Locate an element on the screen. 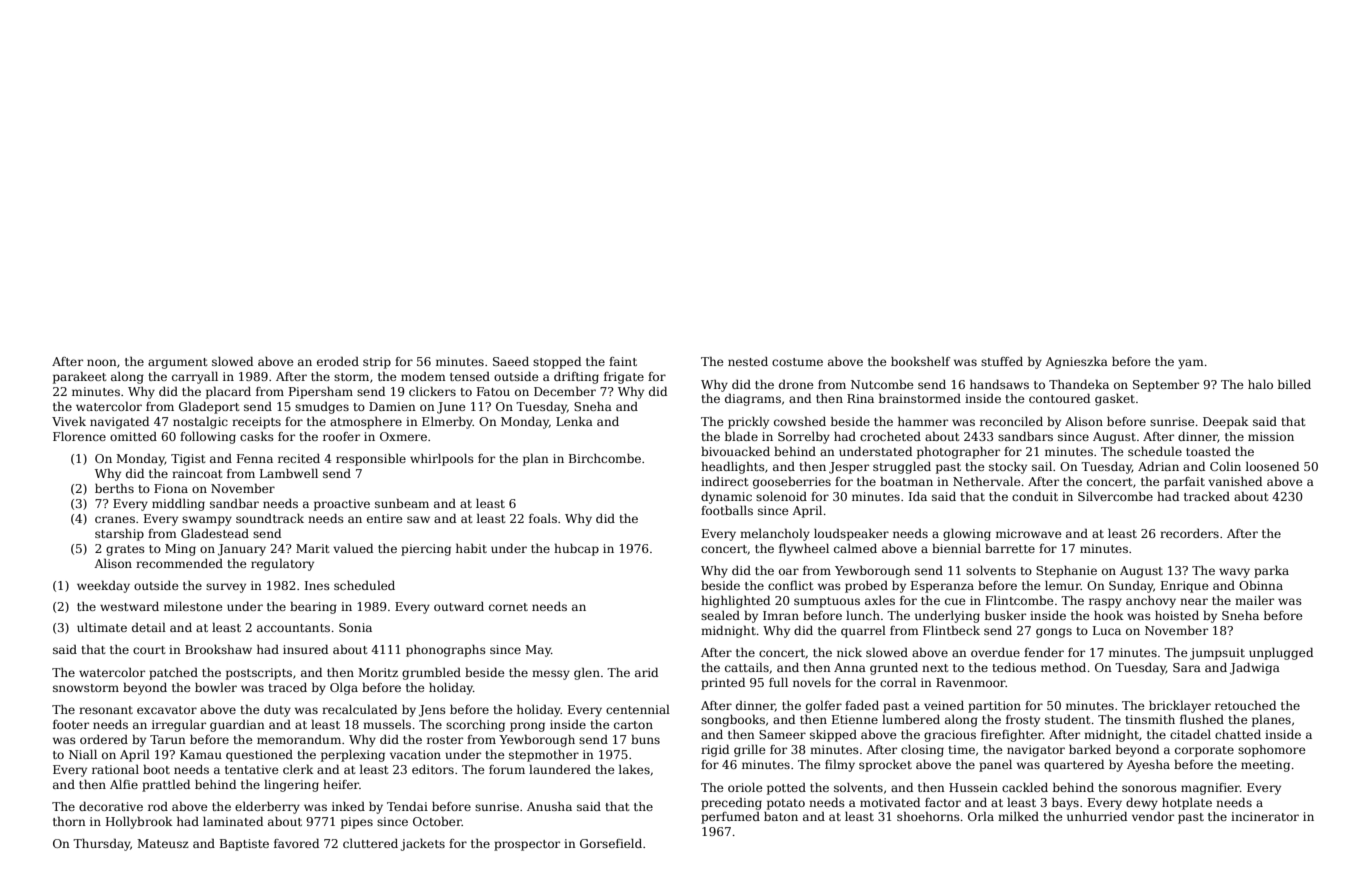  May is located at coordinates (538, 651).
